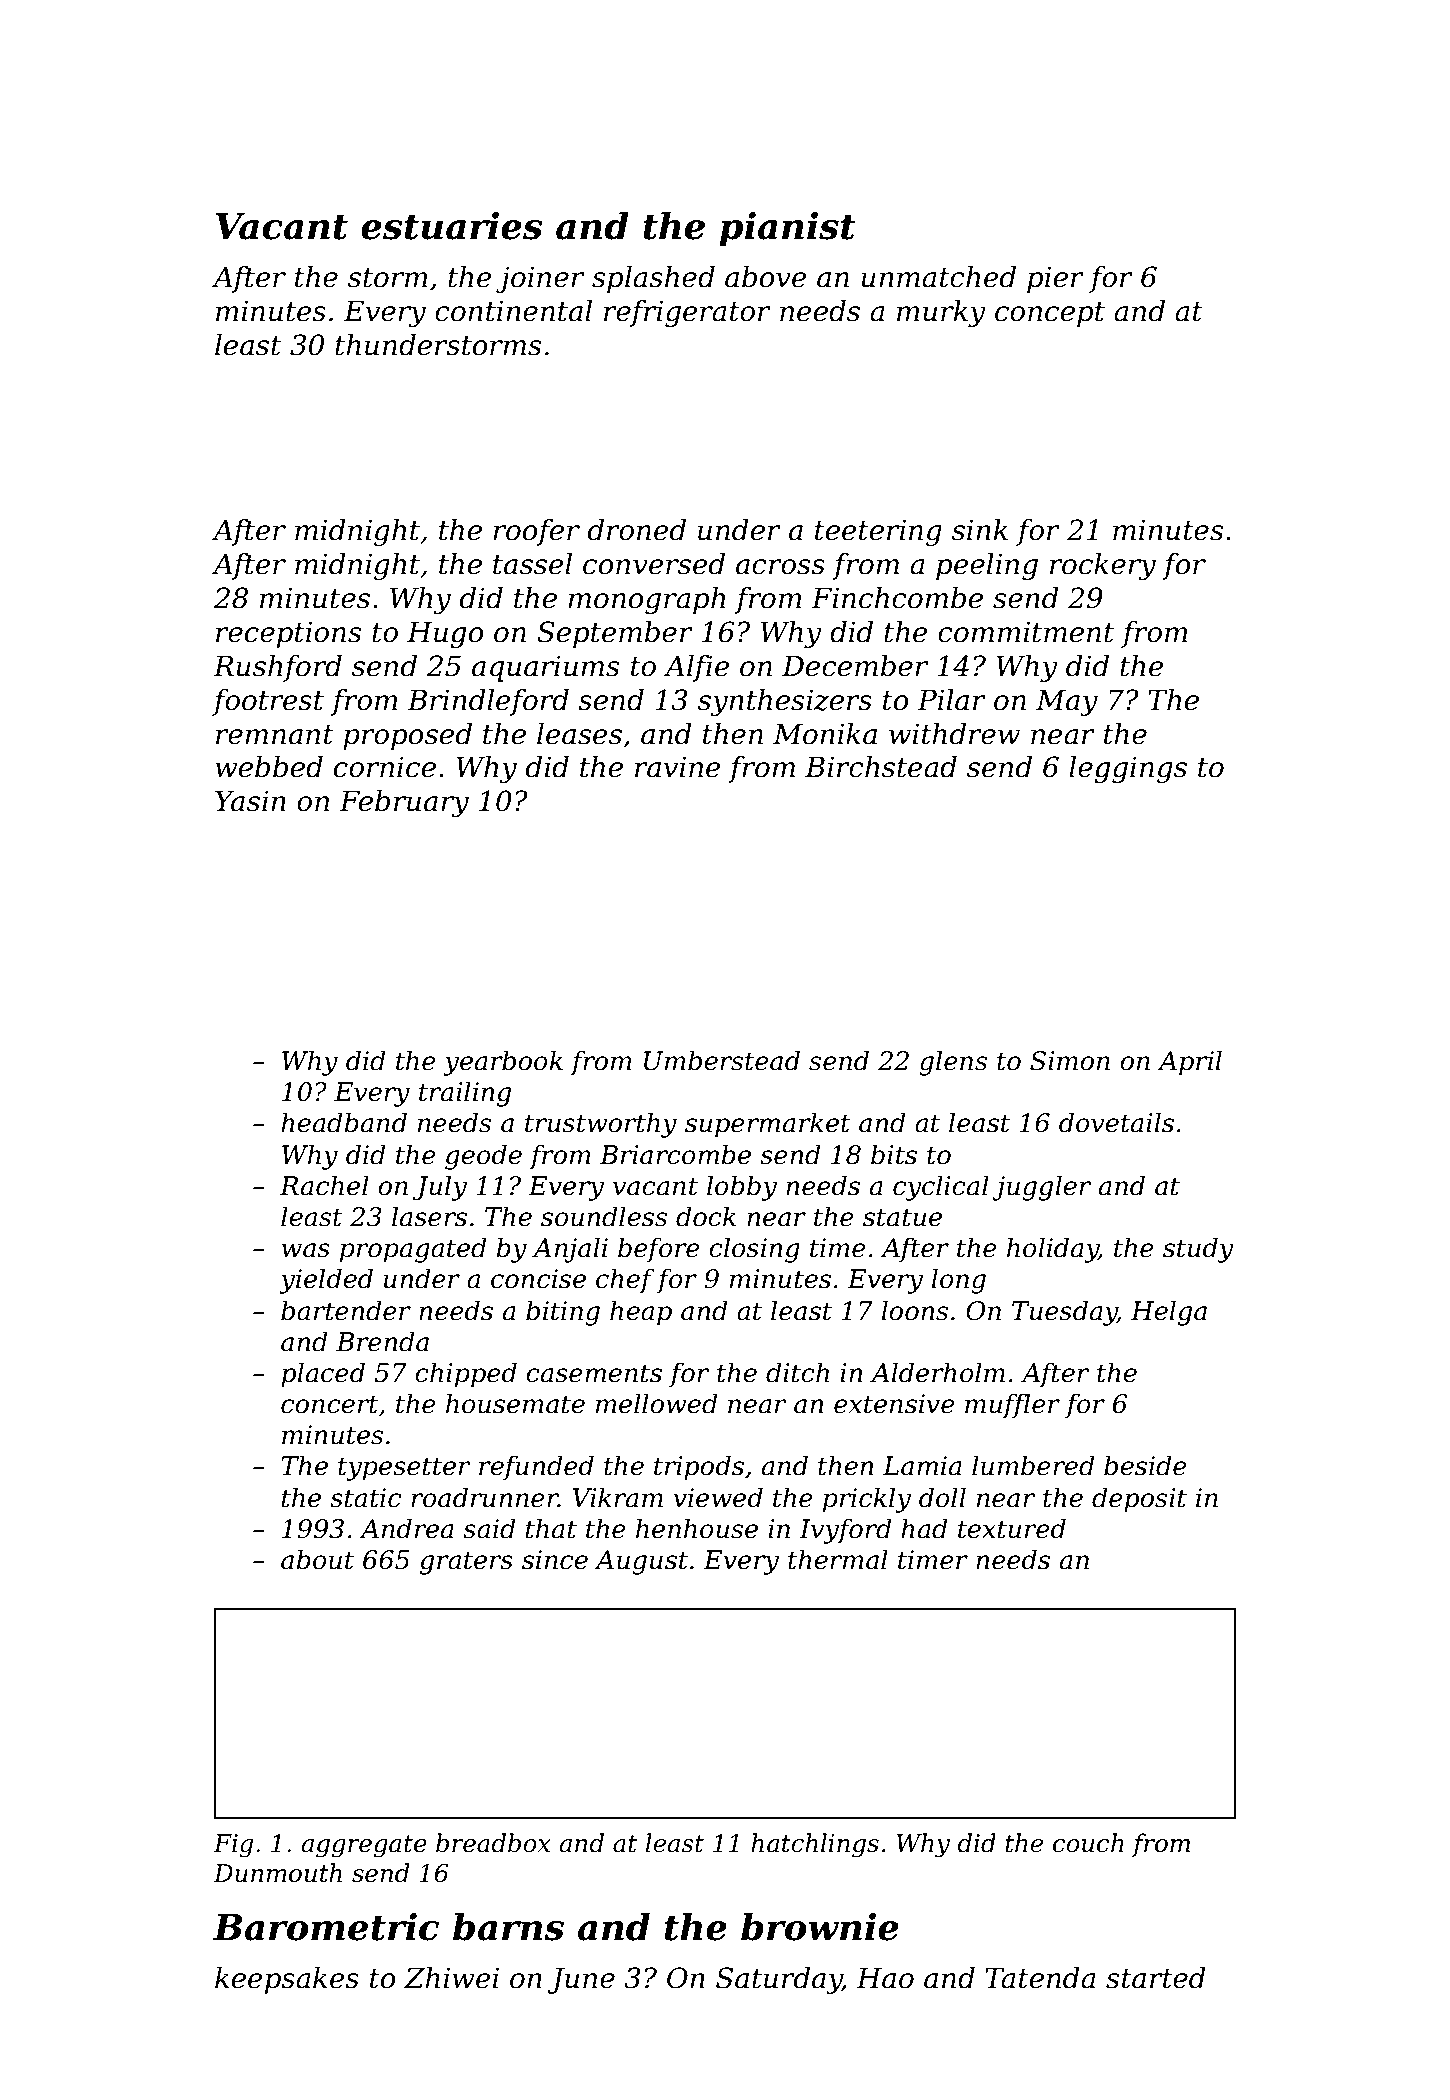 The width and height of the screenshot is (1450, 2100). What do you see at coordinates (881, 767) in the screenshot?
I see `Birchstead` at bounding box center [881, 767].
